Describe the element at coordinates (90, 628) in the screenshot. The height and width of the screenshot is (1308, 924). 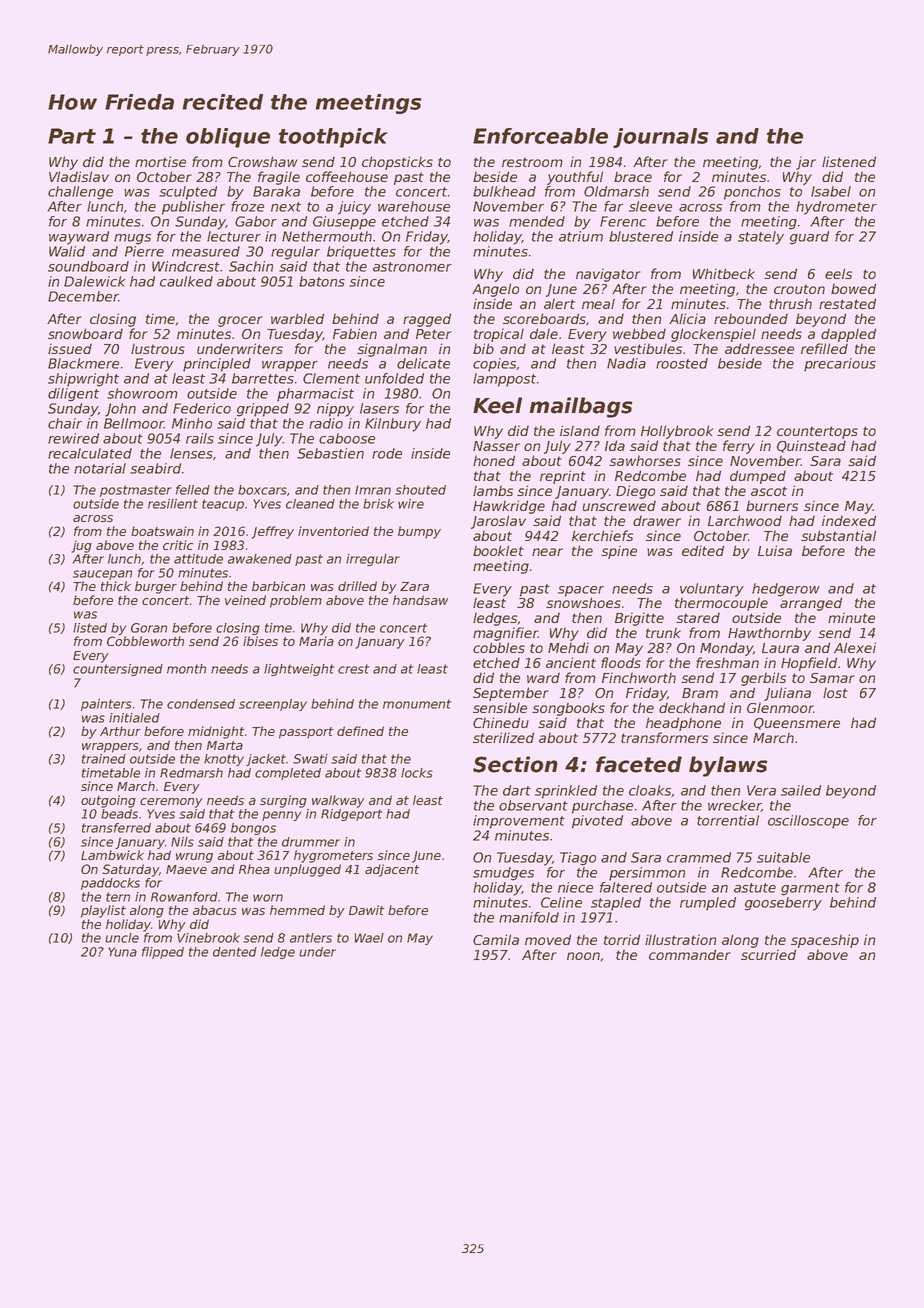
I see `listed` at that location.
